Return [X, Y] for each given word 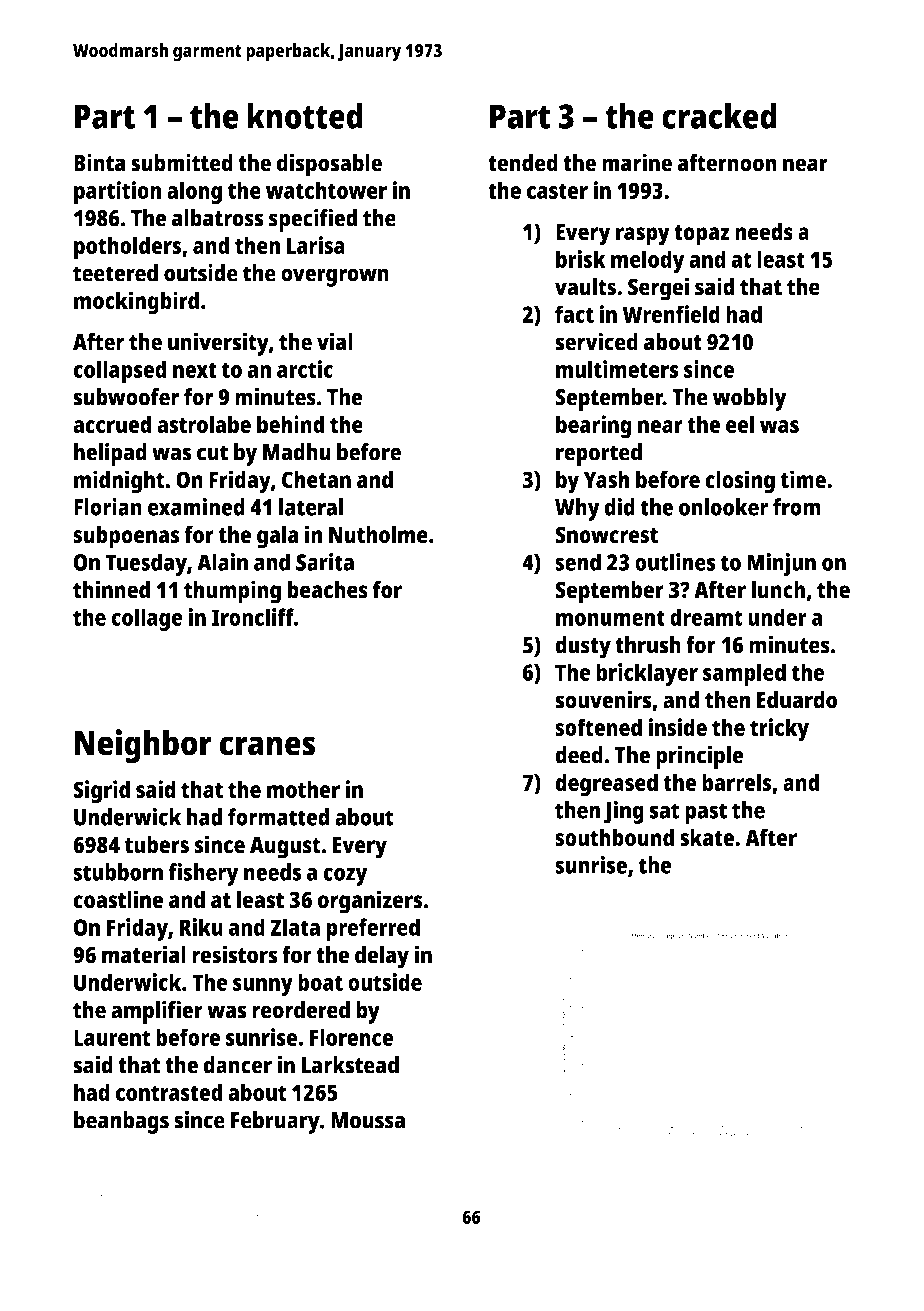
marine [637, 162]
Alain [222, 562]
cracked [719, 116]
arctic [305, 369]
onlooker [724, 507]
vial [335, 341]
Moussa [368, 1120]
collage [147, 619]
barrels [736, 782]
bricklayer [647, 674]
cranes [267, 746]
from [797, 507]
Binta [100, 162]
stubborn [118, 872]
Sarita [325, 562]
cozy [345, 876]
